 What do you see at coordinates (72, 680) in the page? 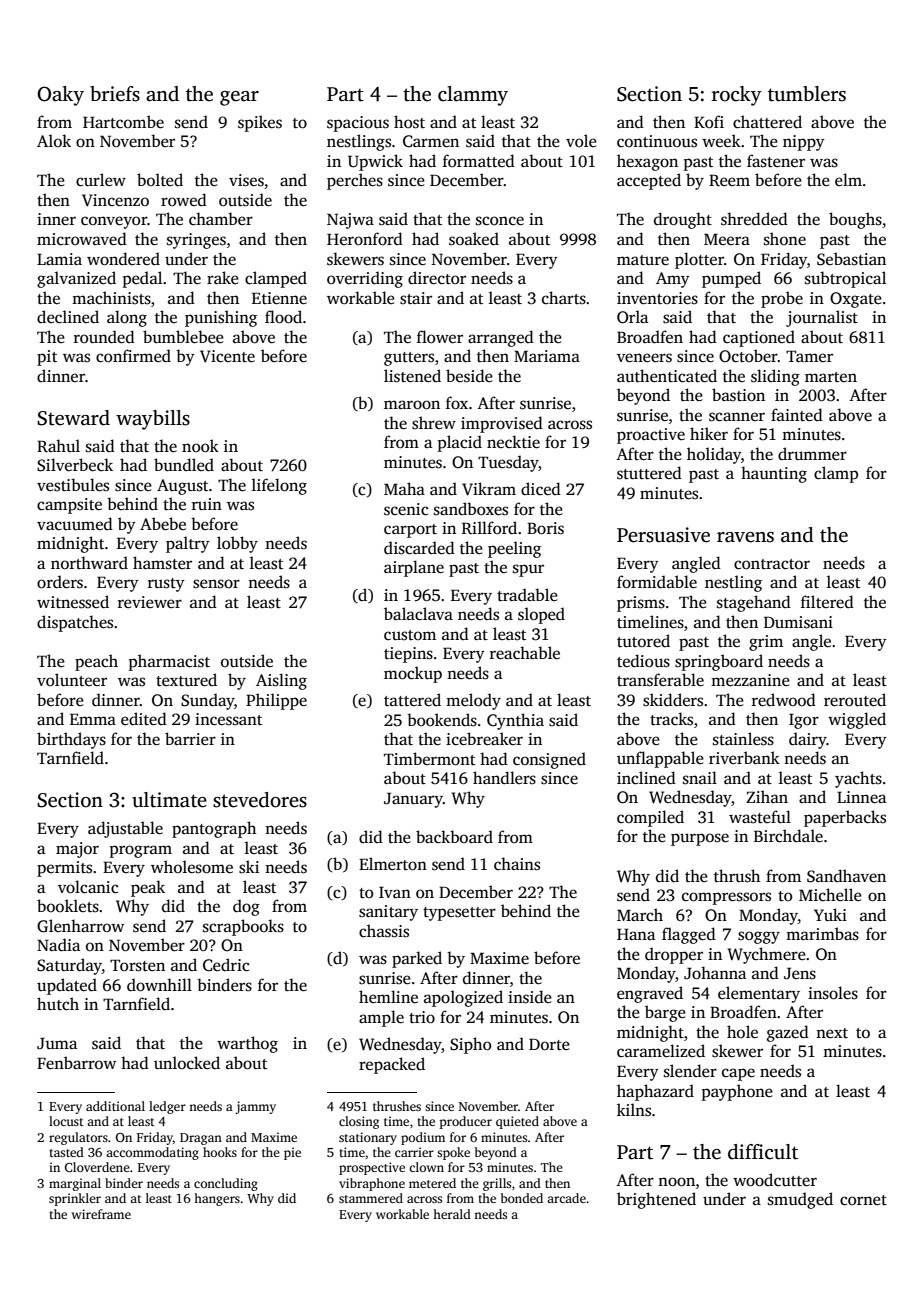
I see `volunteer` at bounding box center [72, 680].
